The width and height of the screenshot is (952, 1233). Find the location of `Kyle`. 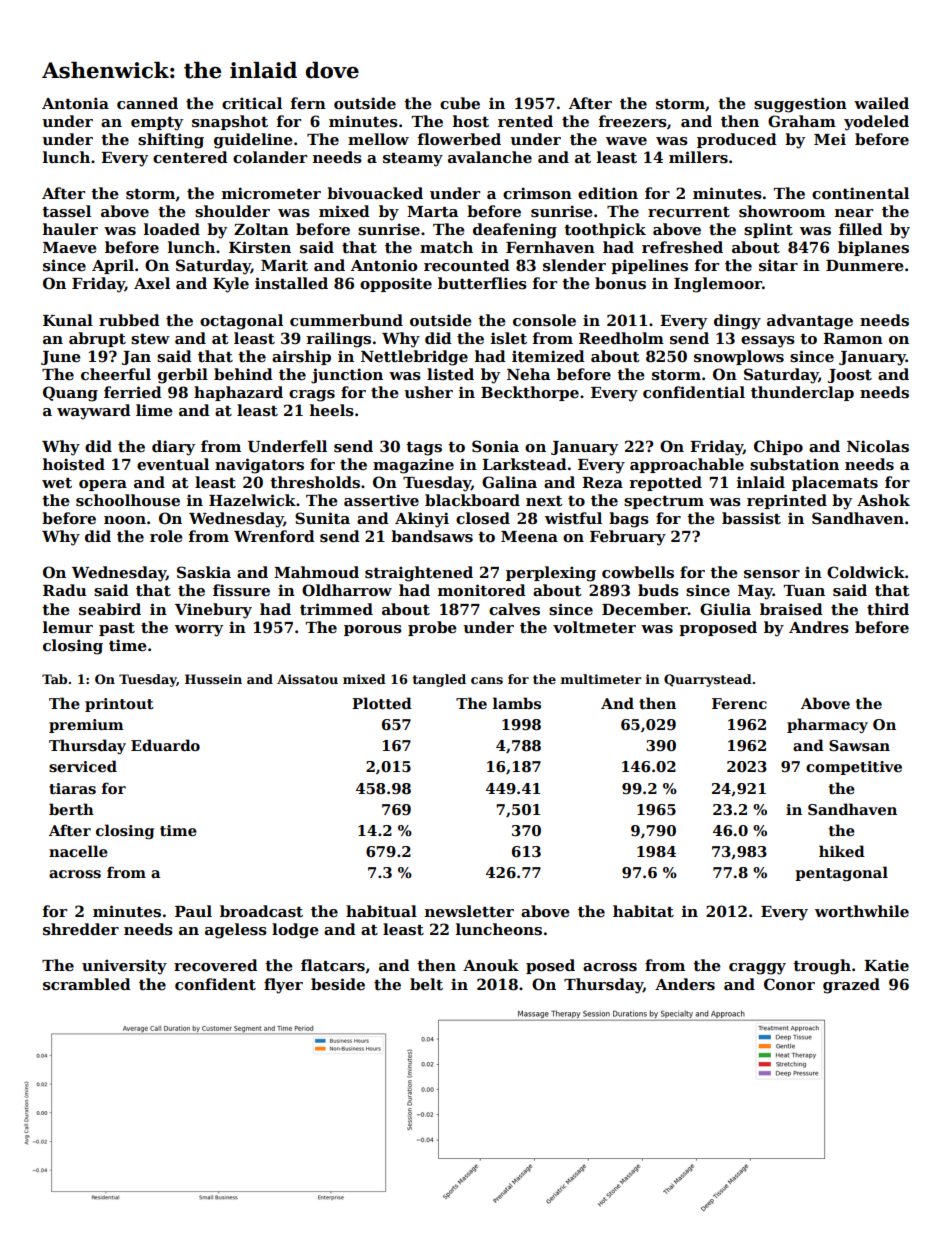

Kyle is located at coordinates (231, 285).
